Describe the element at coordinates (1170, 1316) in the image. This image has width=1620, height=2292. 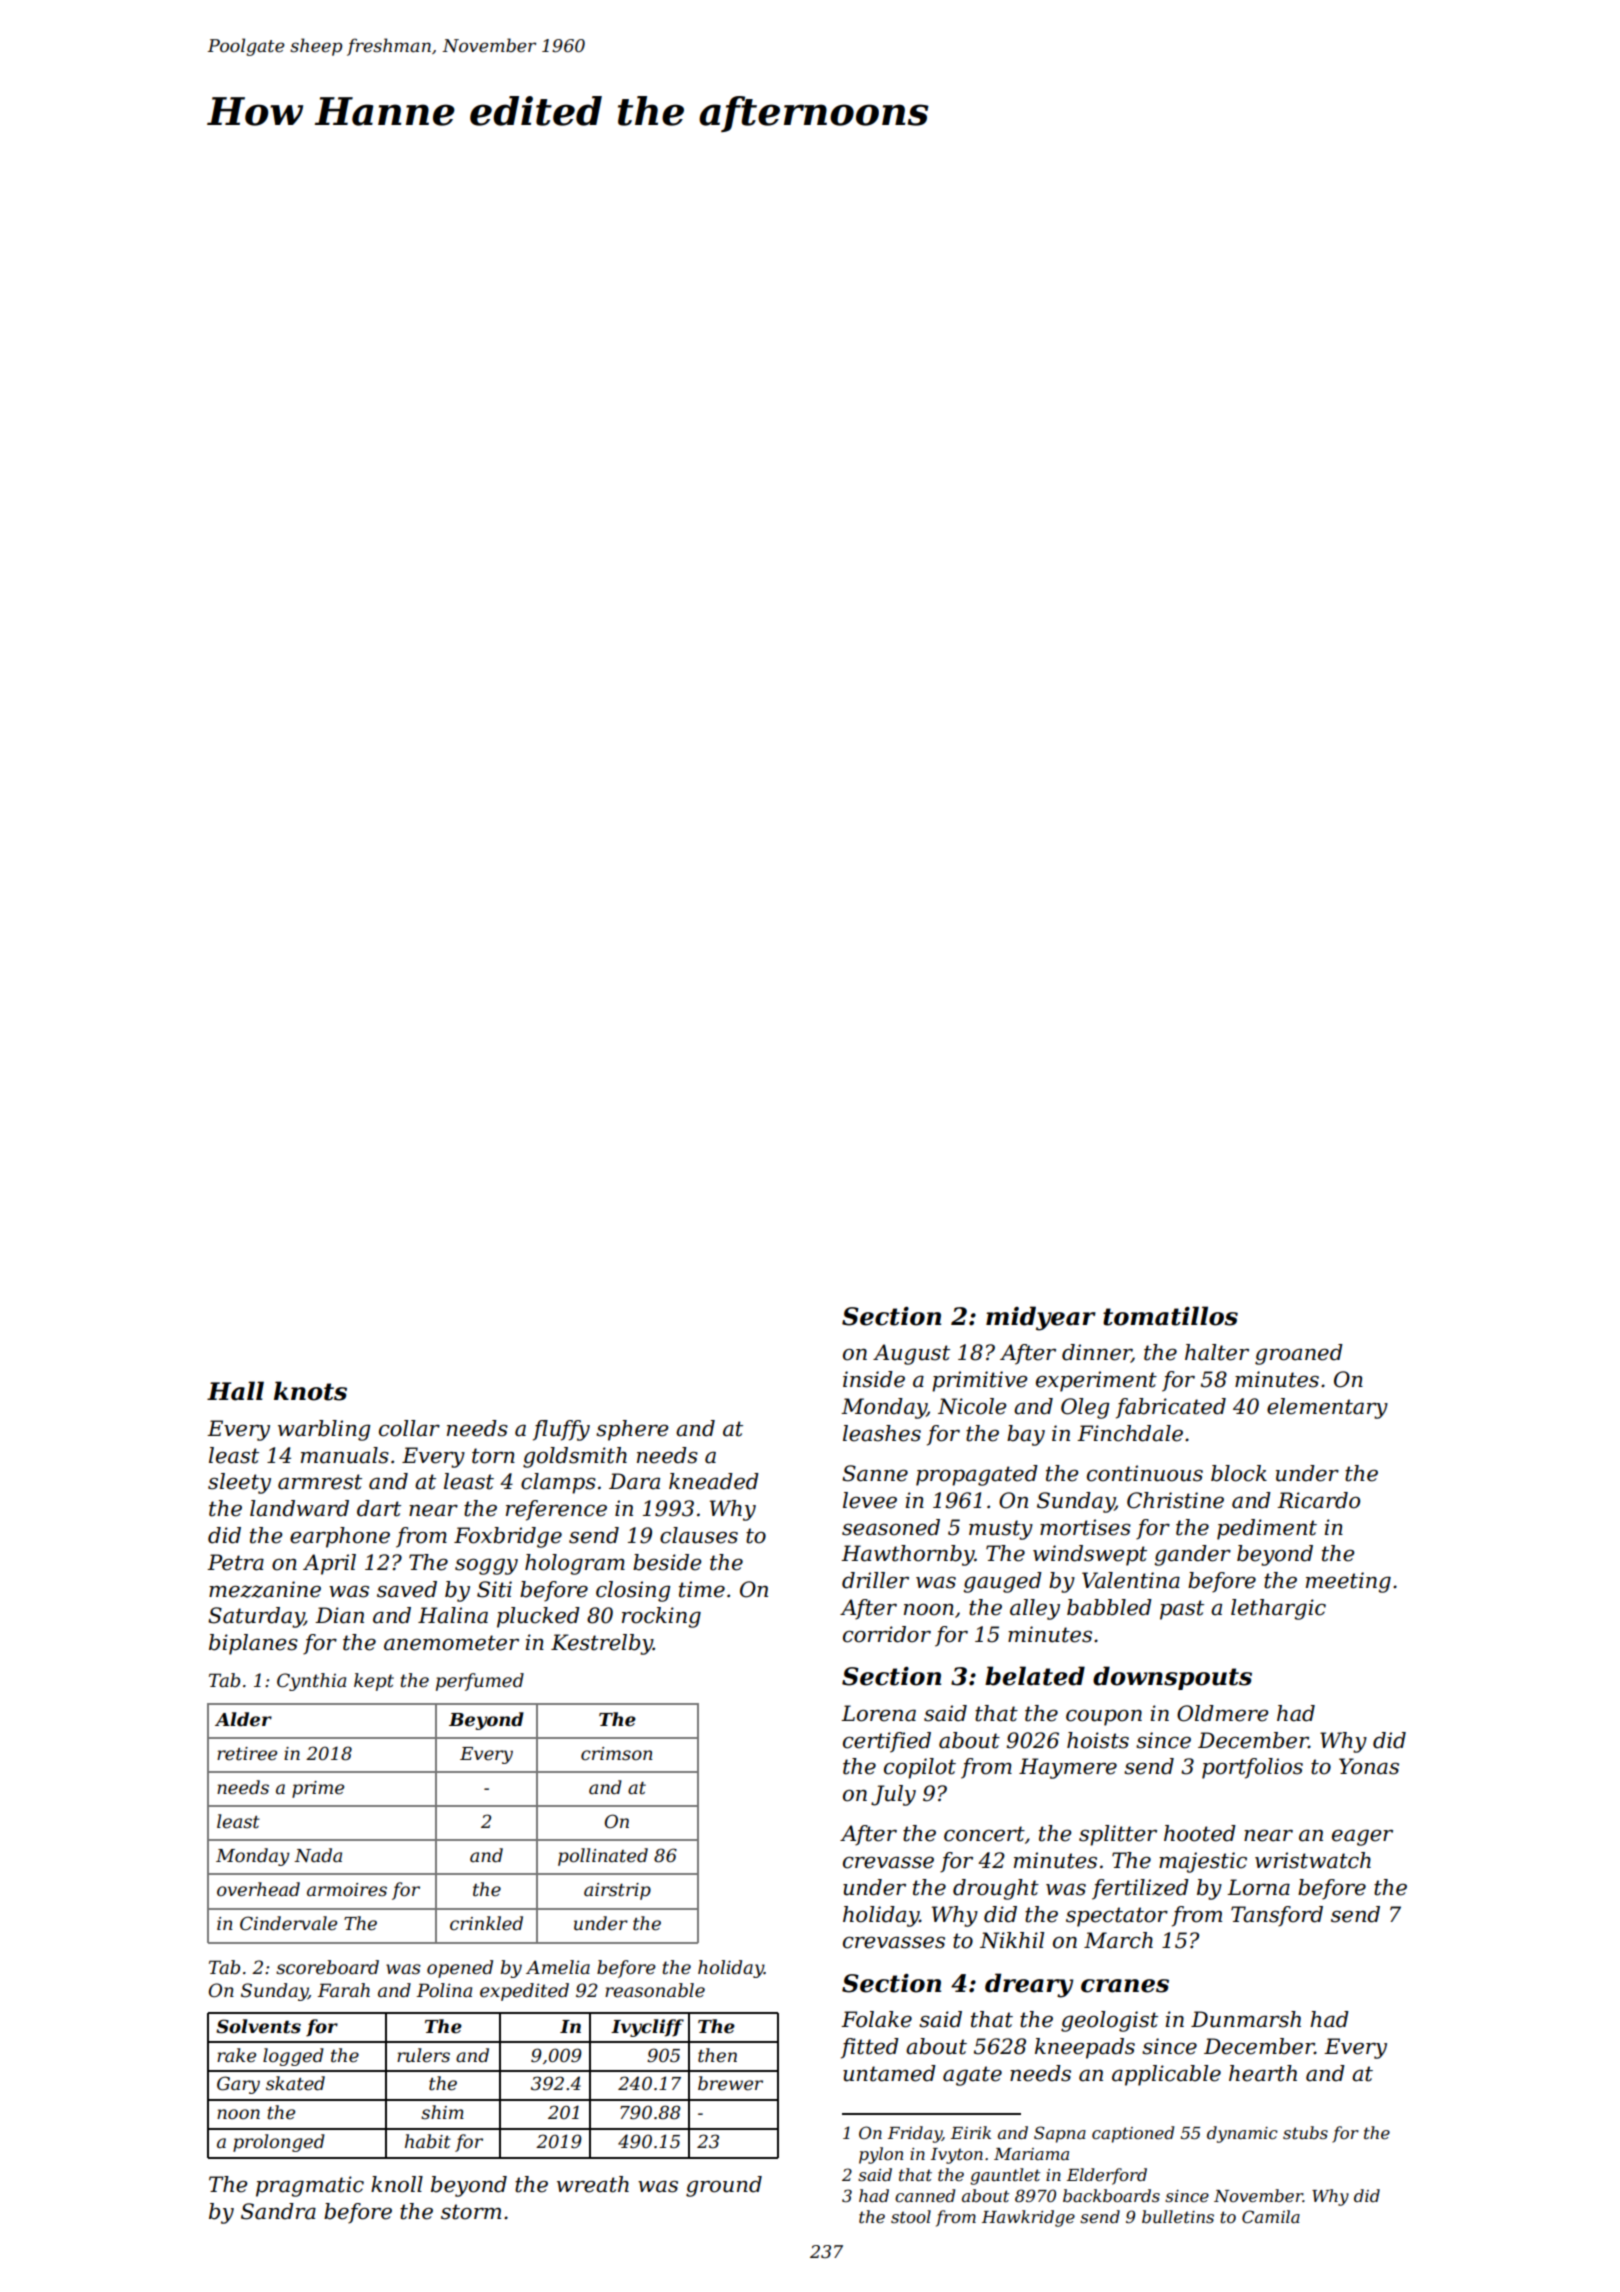
I see `tomatillos` at that location.
